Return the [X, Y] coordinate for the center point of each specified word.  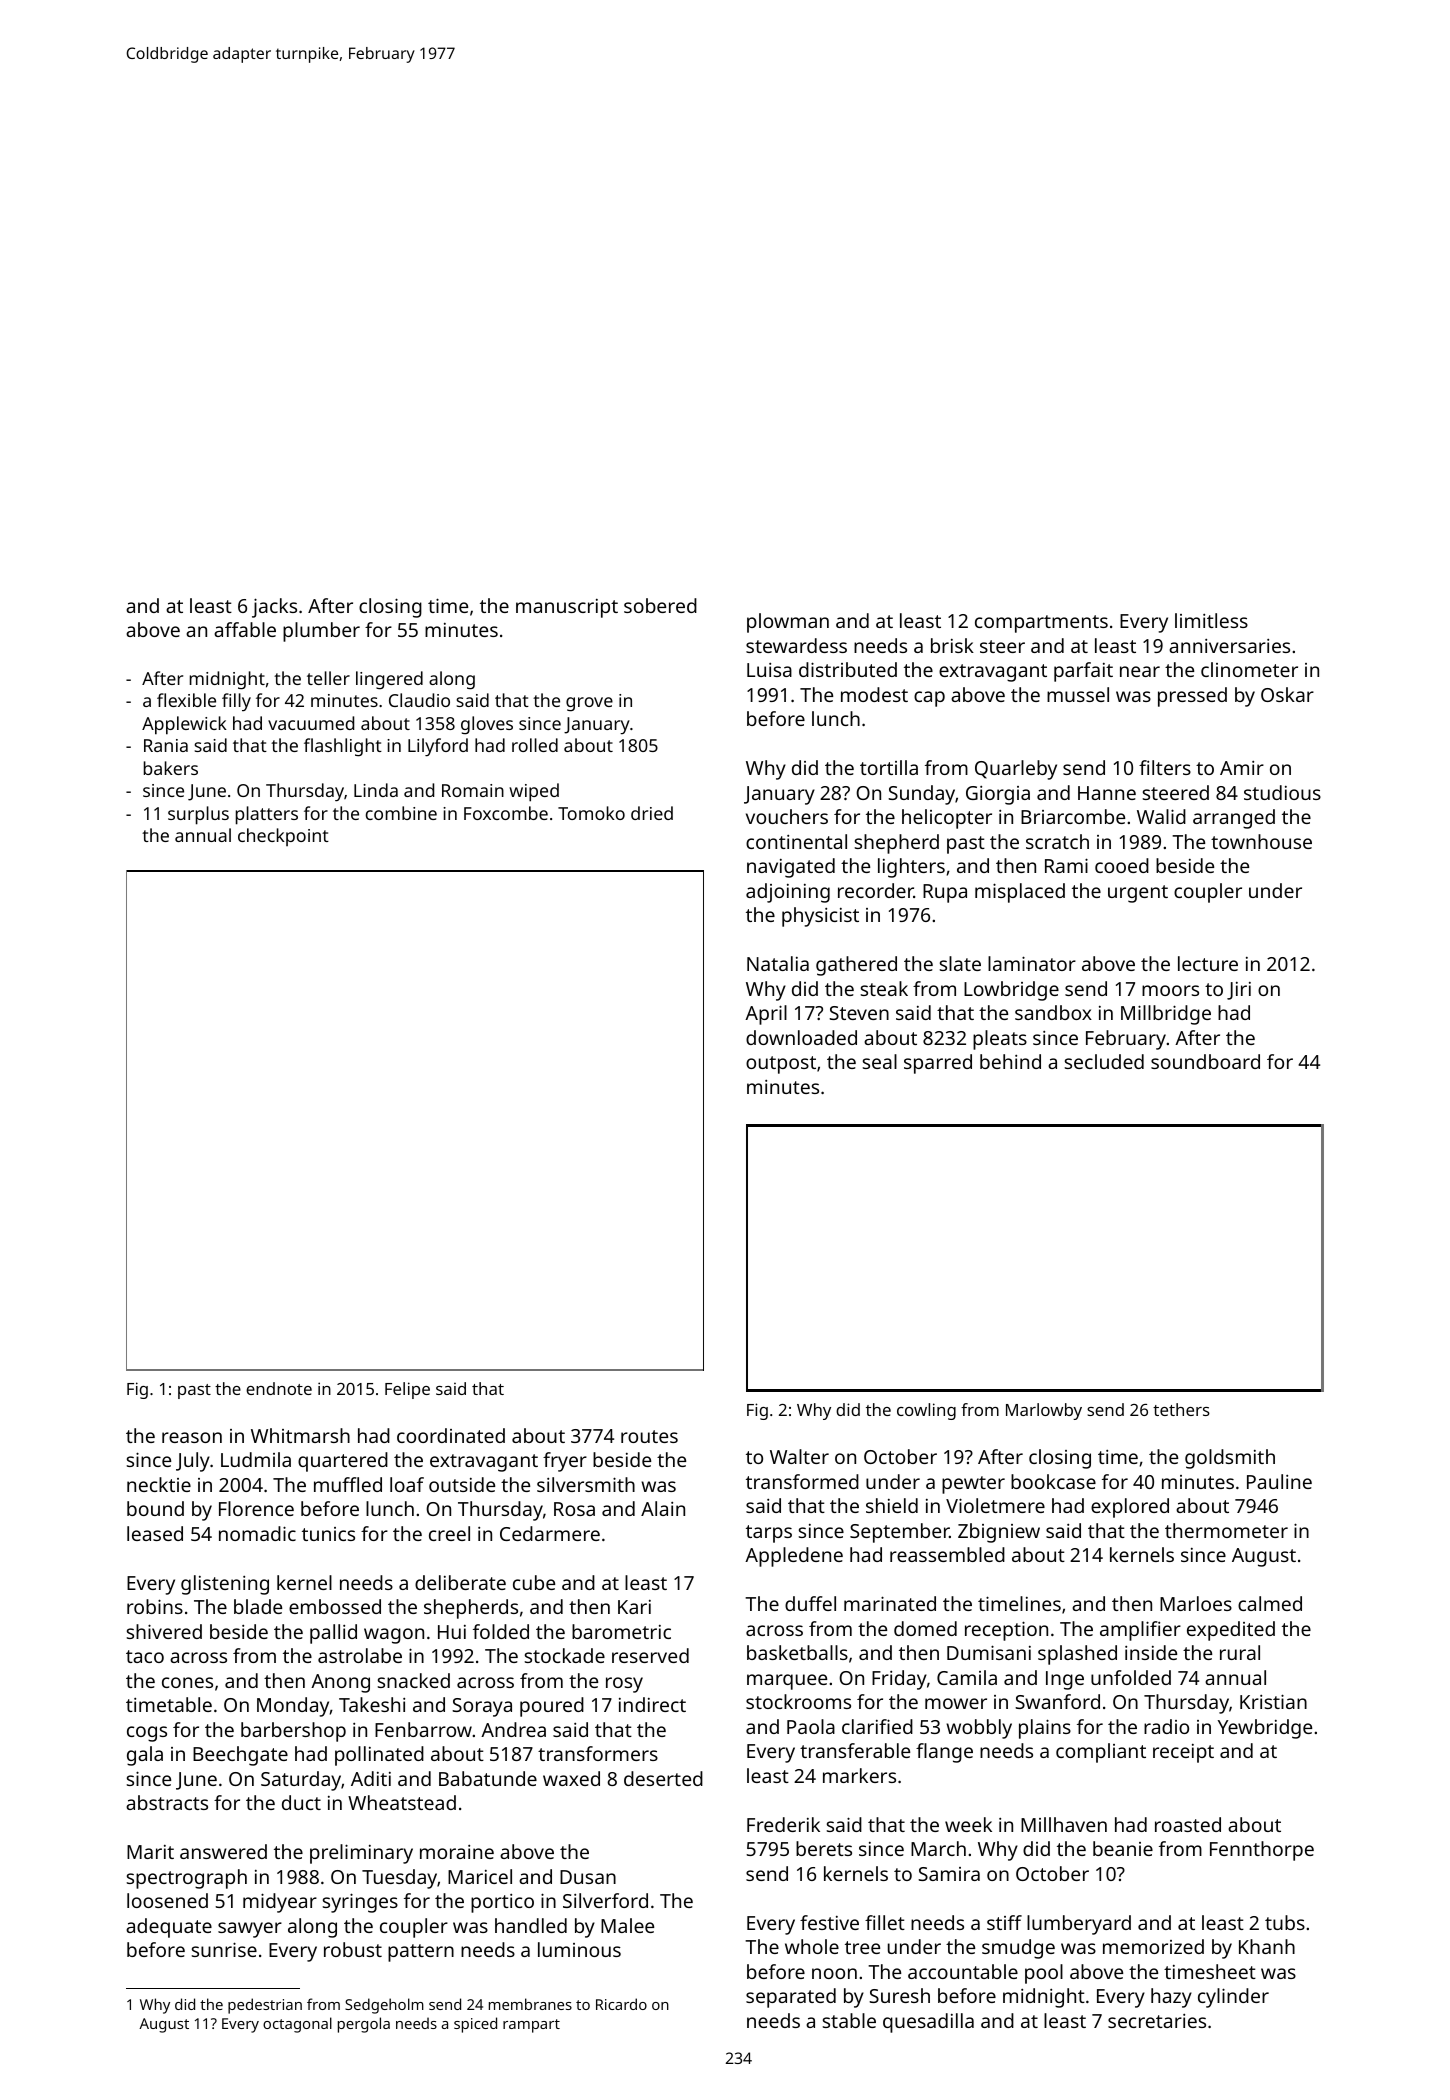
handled [531, 1925]
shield [892, 1505]
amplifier [1140, 1631]
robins [155, 1606]
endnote [279, 1388]
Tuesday [399, 1879]
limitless [1211, 620]
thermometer [1226, 1530]
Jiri [1239, 991]
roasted [1188, 1824]
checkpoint [283, 837]
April [766, 1015]
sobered [660, 605]
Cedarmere [550, 1533]
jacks [274, 608]
